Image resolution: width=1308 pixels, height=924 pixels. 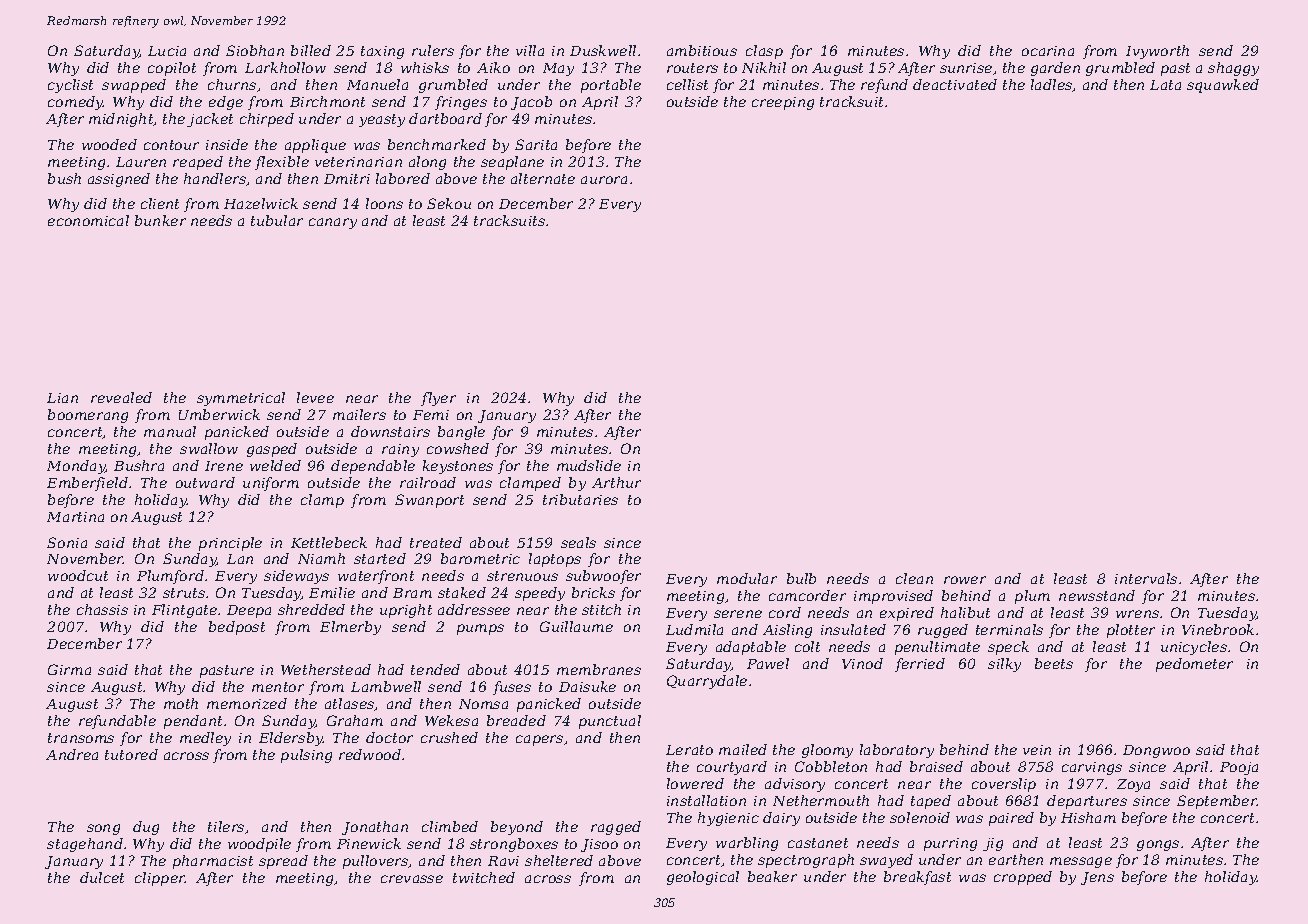 I want to click on routers, so click(x=692, y=68).
